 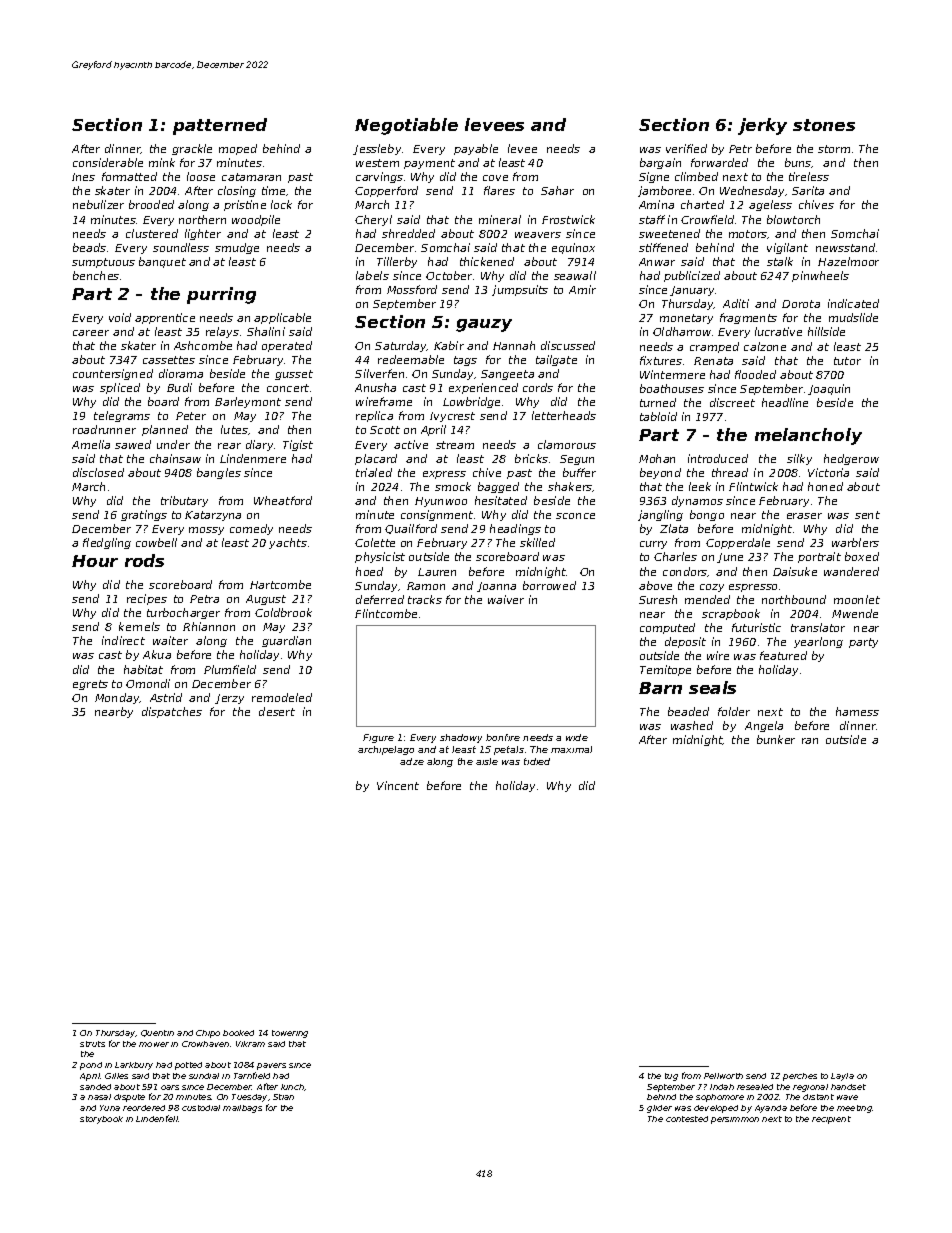 What do you see at coordinates (818, 642) in the image?
I see `yearlong` at bounding box center [818, 642].
